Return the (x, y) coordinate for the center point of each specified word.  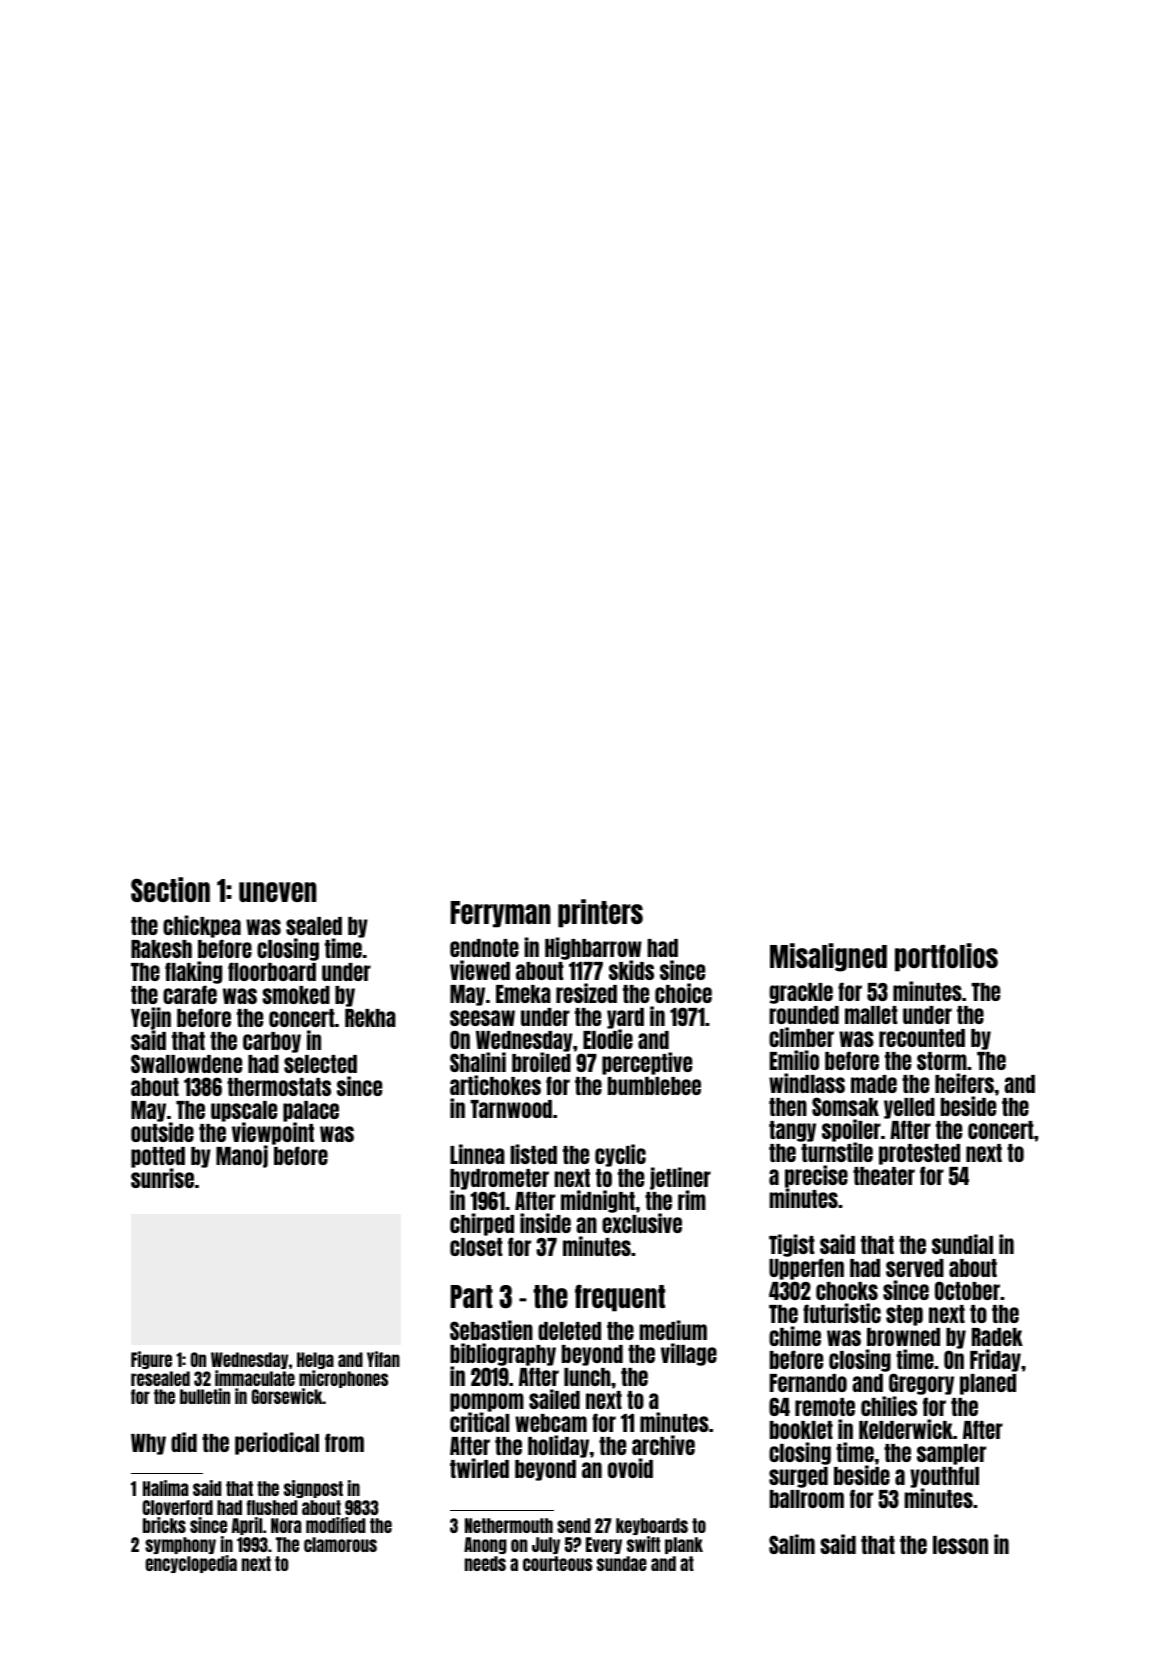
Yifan (383, 1359)
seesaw (482, 1018)
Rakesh (161, 949)
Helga (315, 1360)
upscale (244, 1112)
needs (485, 1563)
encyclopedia (191, 1564)
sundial (962, 1244)
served (915, 1268)
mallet (871, 1015)
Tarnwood (511, 1109)
